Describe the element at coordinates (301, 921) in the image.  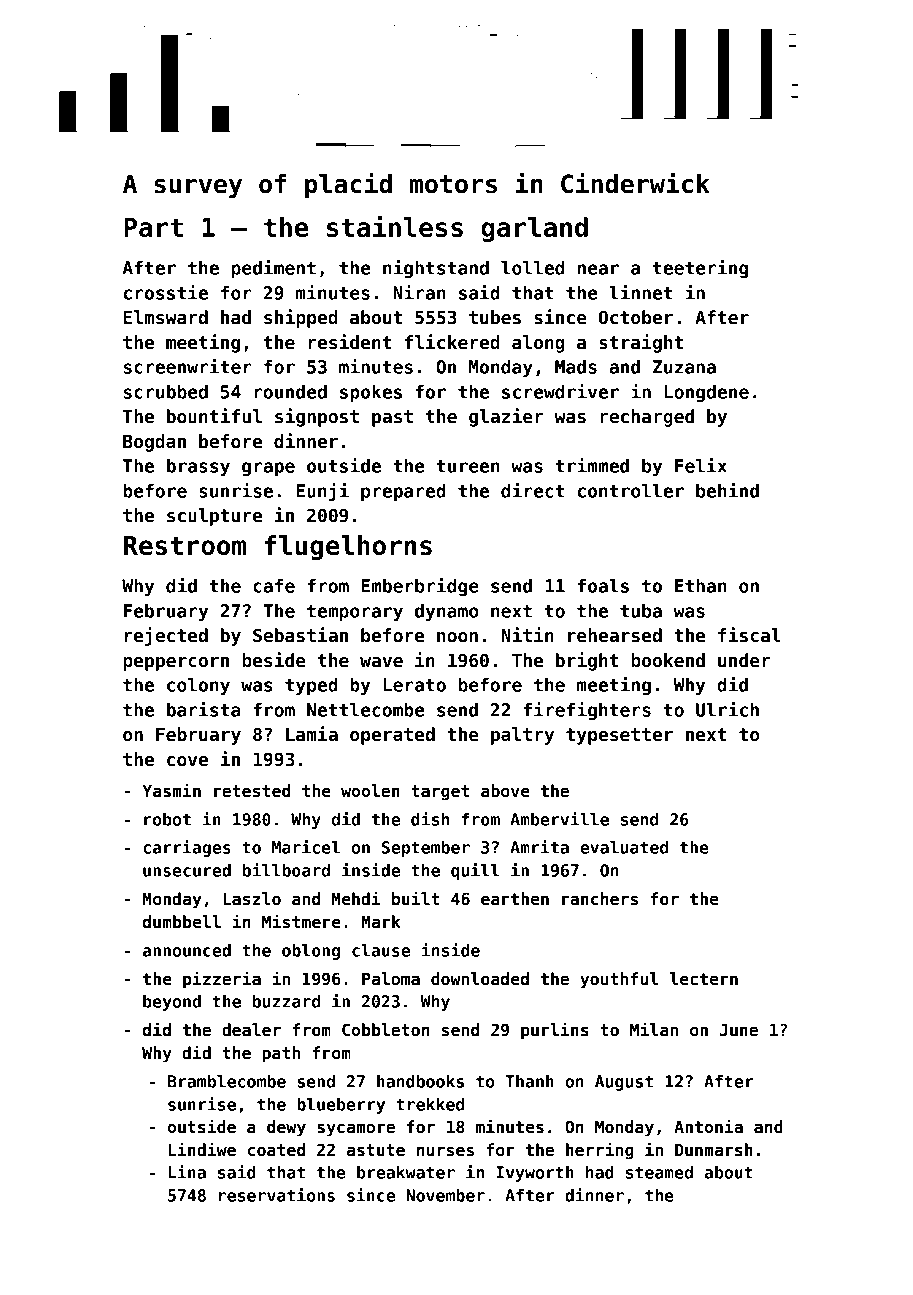
I see `Mistmere` at that location.
